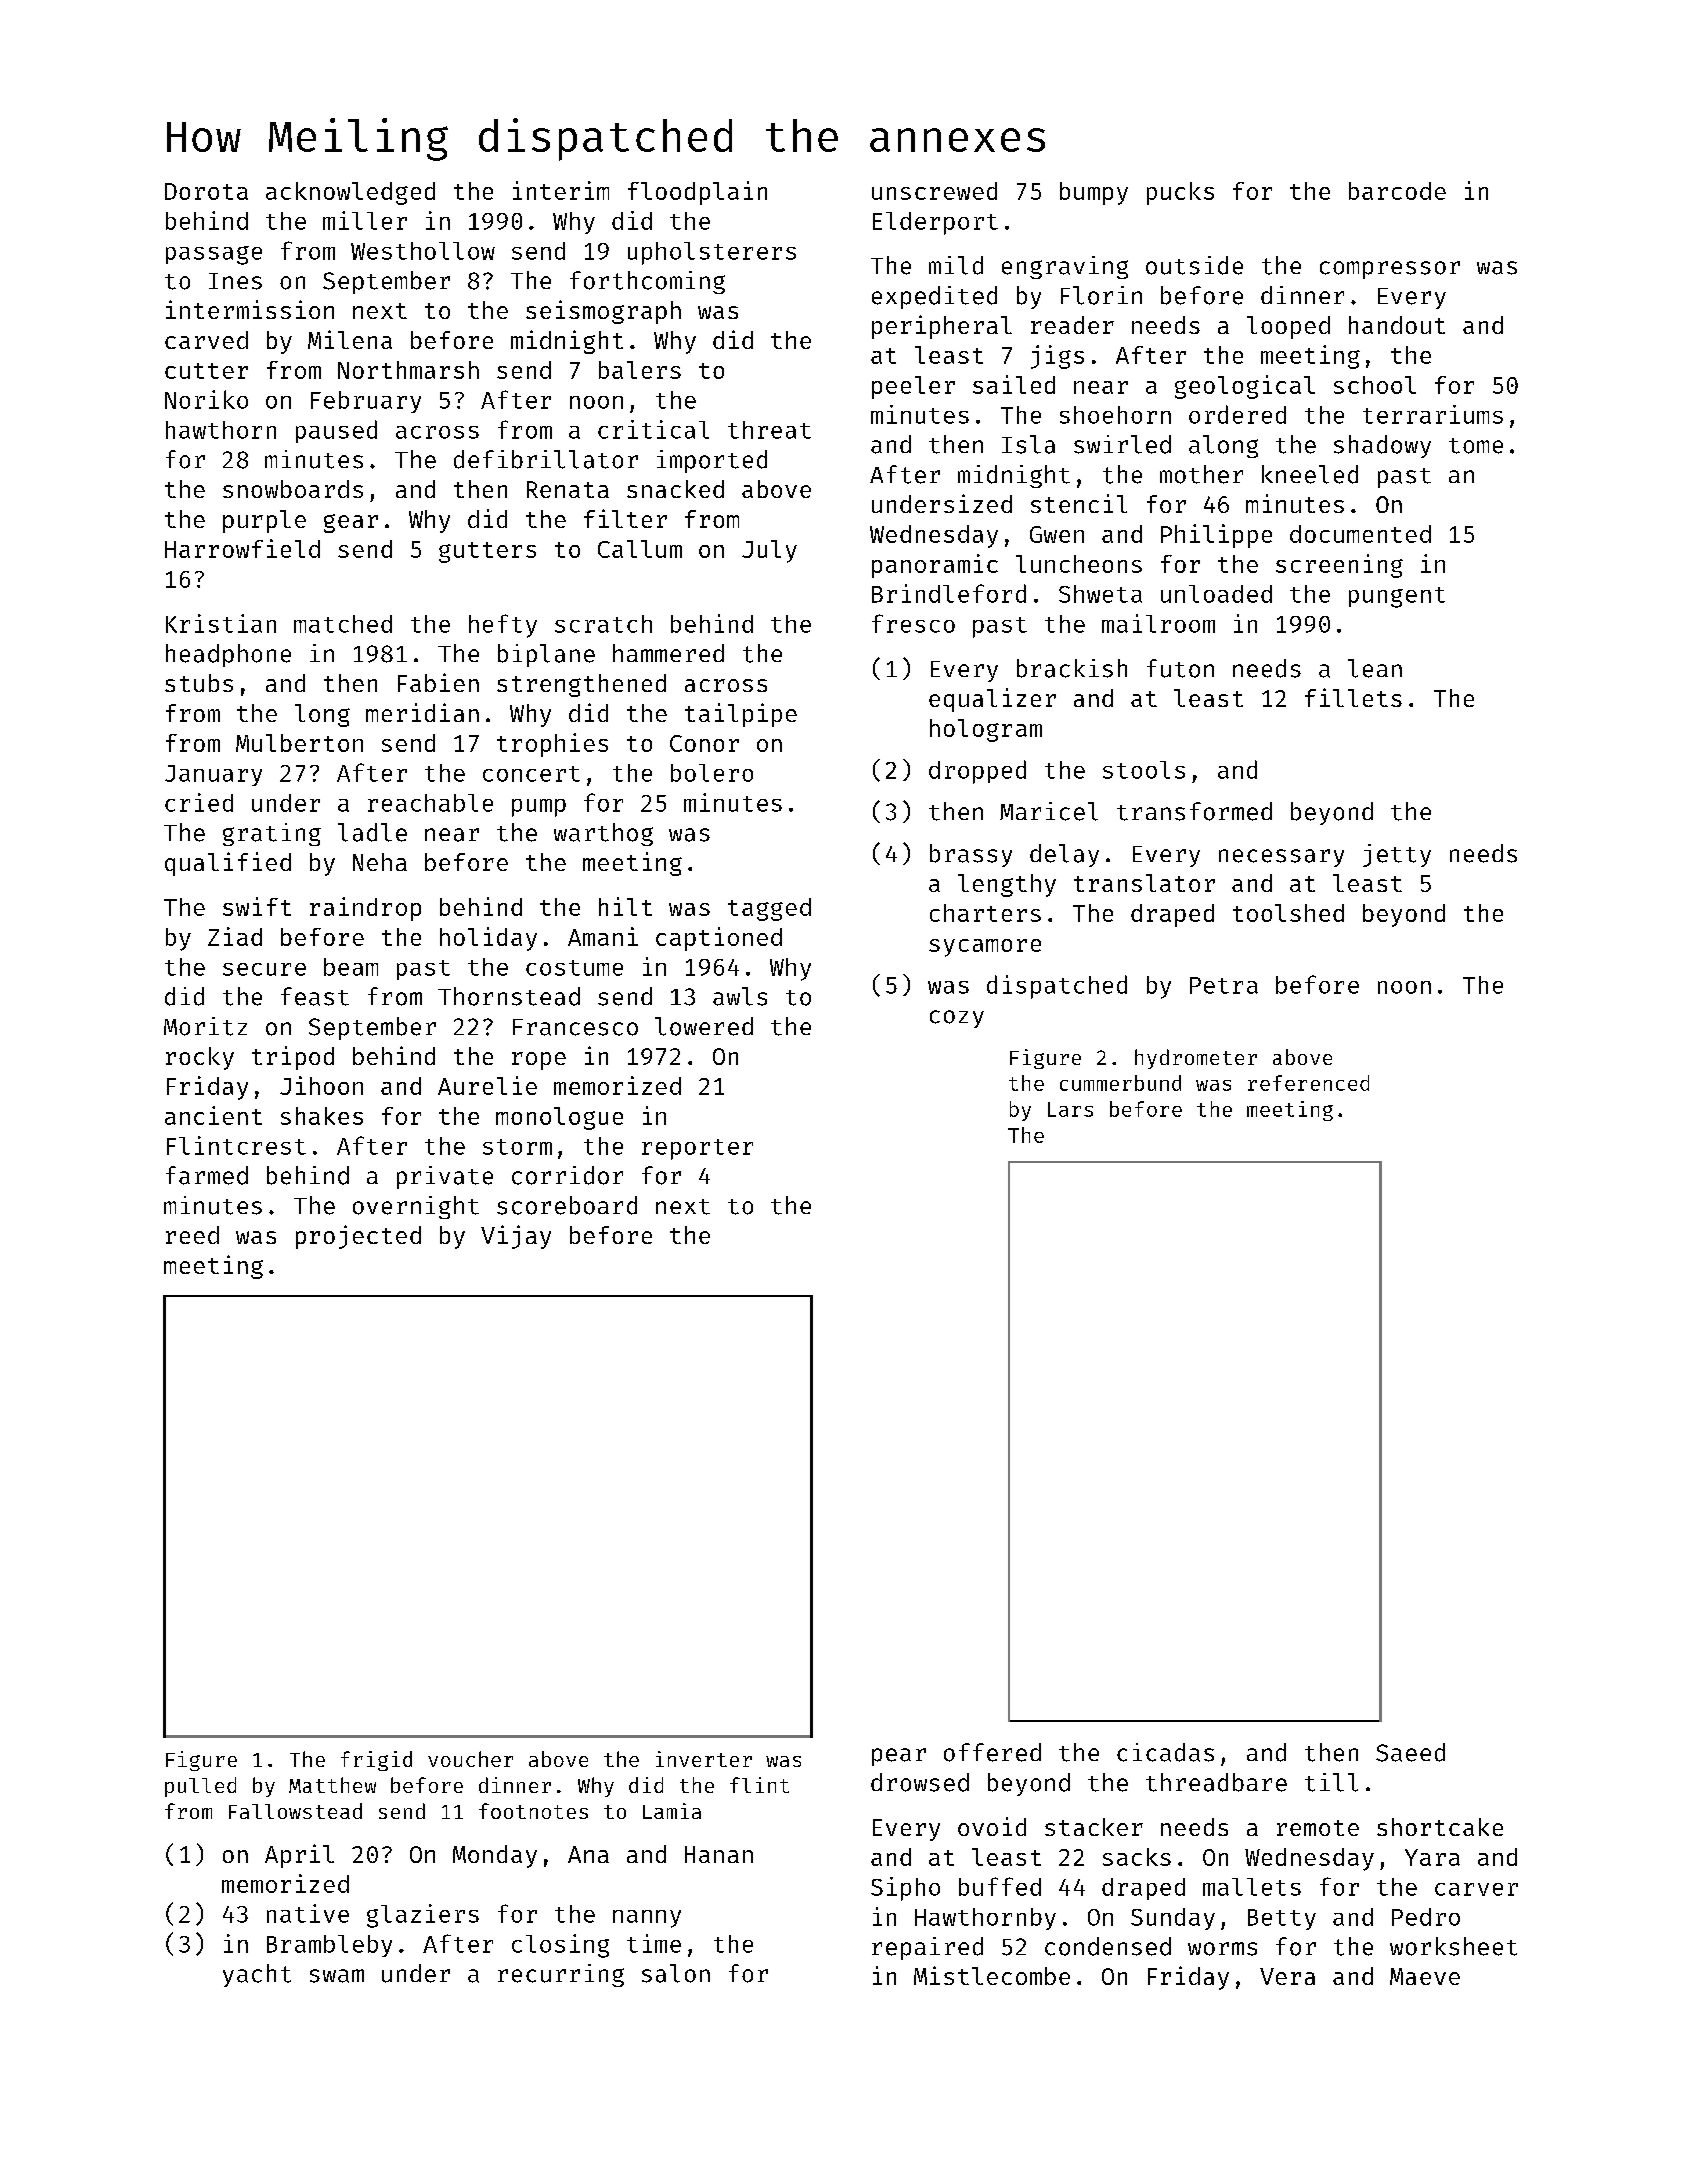 Image resolution: width=1683 pixels, height=2178 pixels. Describe the element at coordinates (697, 1149) in the screenshot. I see `reporter` at that location.
